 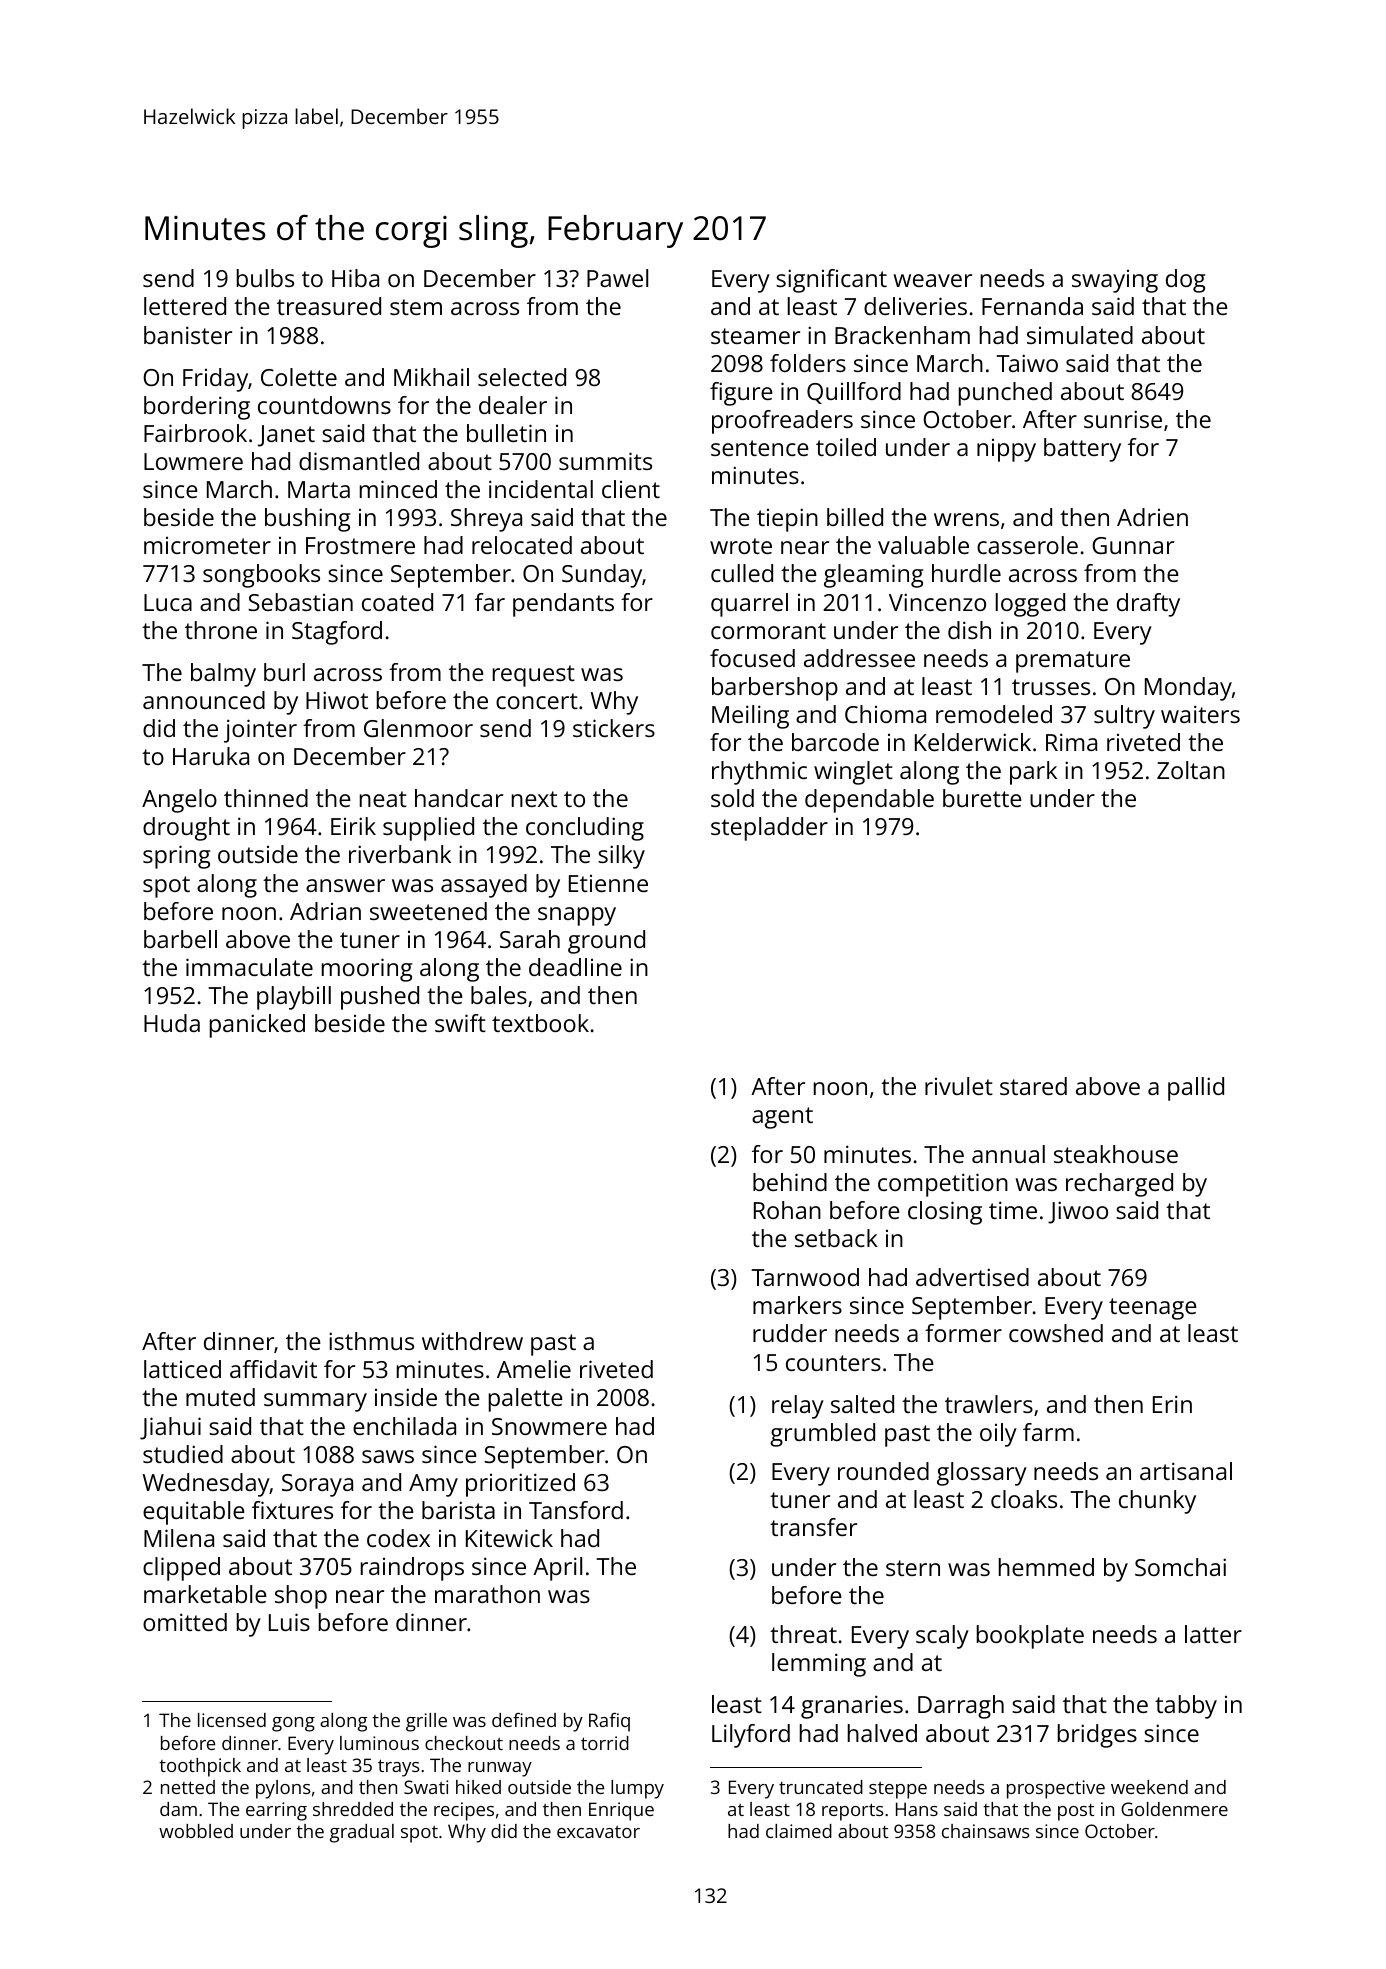 What do you see at coordinates (460, 1023) in the screenshot?
I see `swift` at bounding box center [460, 1023].
